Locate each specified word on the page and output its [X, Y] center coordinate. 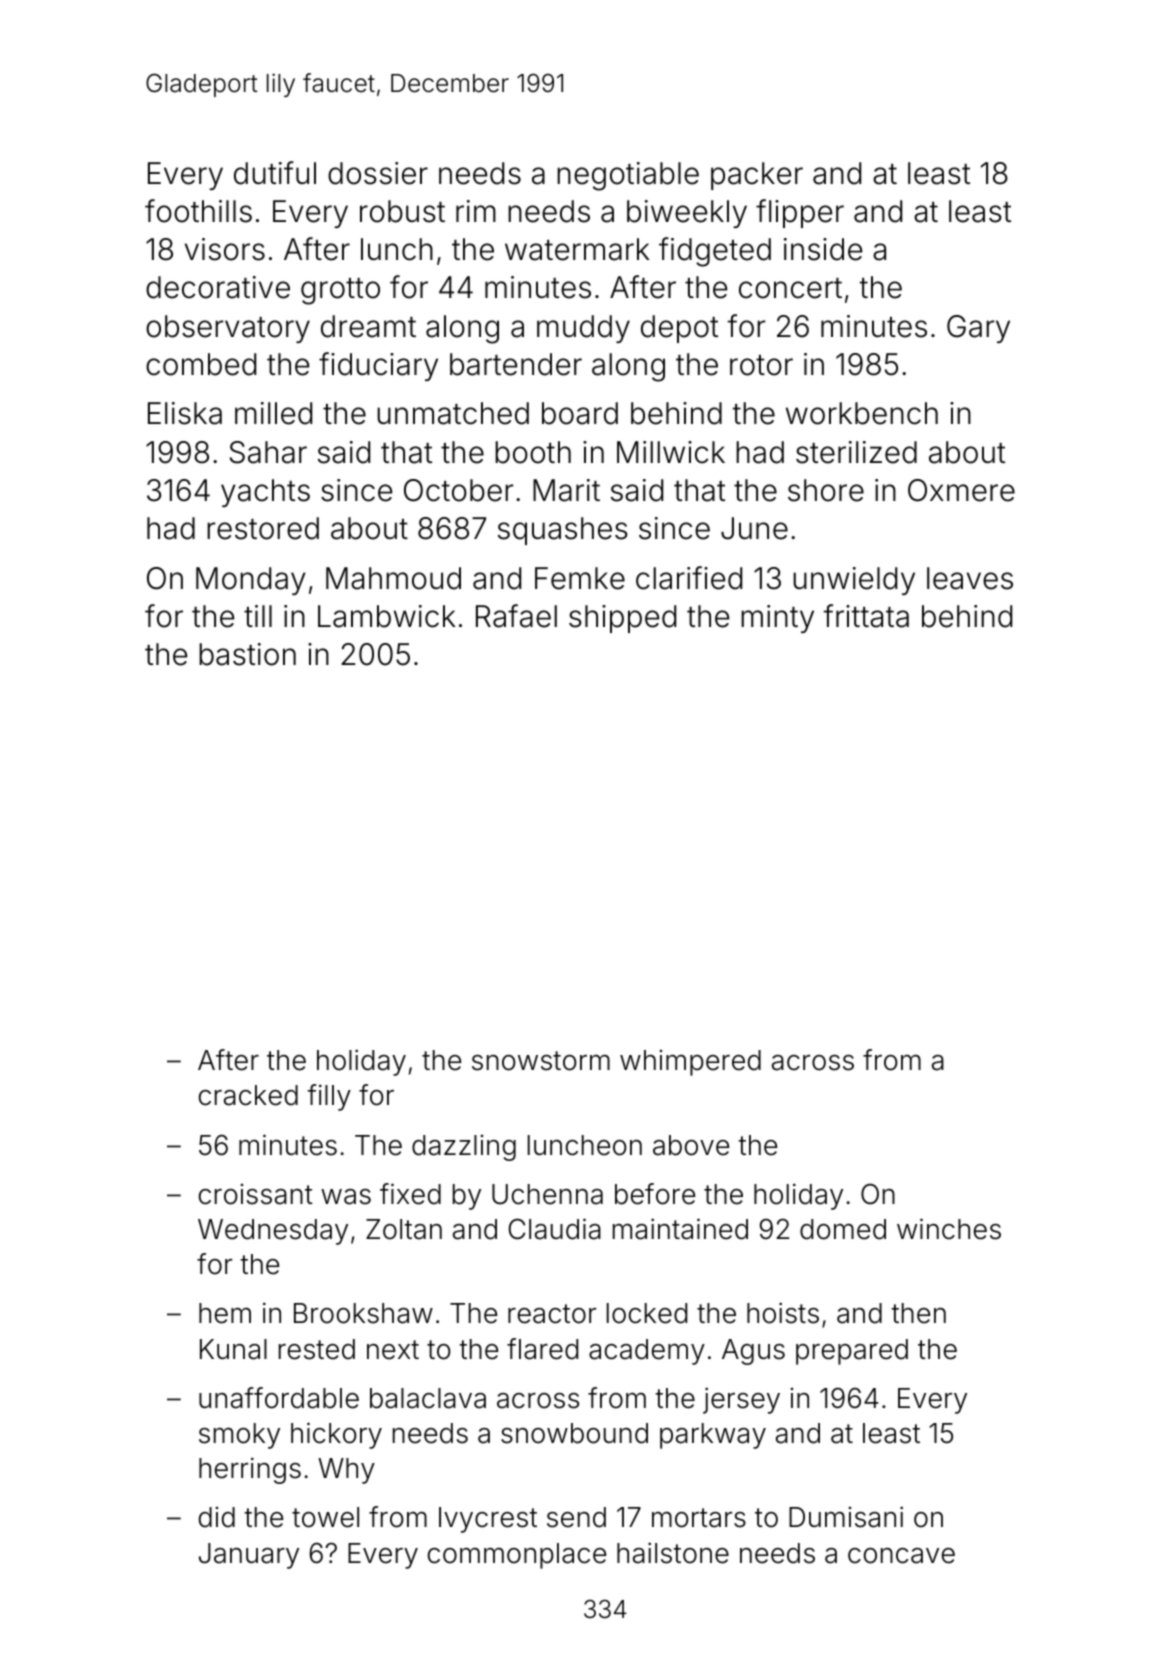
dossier [378, 173]
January [249, 1556]
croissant [256, 1194]
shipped [622, 619]
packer [757, 176]
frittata [866, 616]
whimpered [690, 1063]
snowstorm [541, 1061]
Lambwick [387, 616]
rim [476, 211]
